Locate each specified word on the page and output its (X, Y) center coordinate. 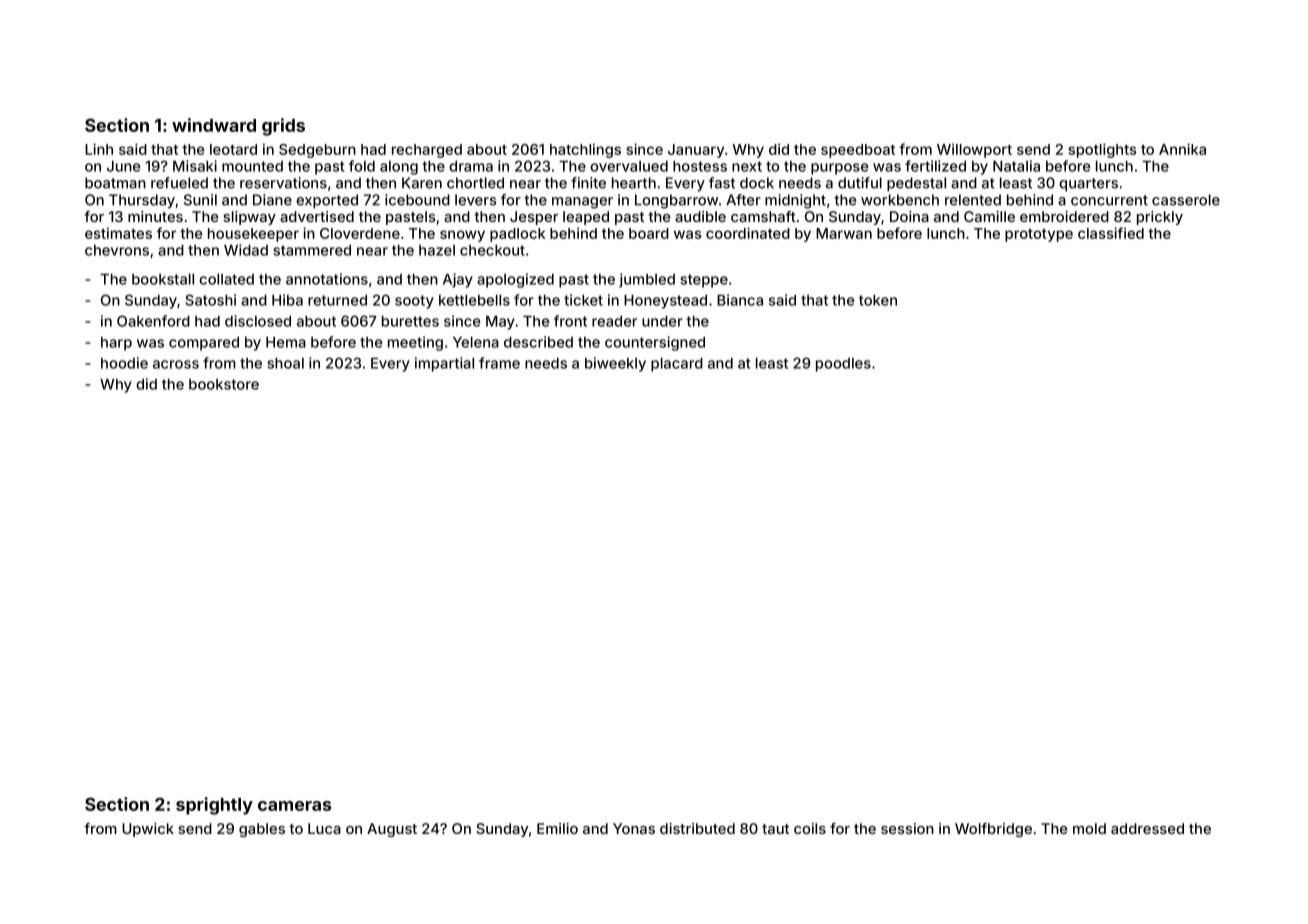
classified (1111, 233)
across (176, 364)
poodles (843, 365)
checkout (492, 250)
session (907, 828)
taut (775, 829)
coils (810, 828)
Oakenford (153, 321)
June (123, 166)
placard (677, 365)
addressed (1147, 828)
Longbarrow (676, 201)
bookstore (224, 384)
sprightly (214, 806)
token (878, 300)
